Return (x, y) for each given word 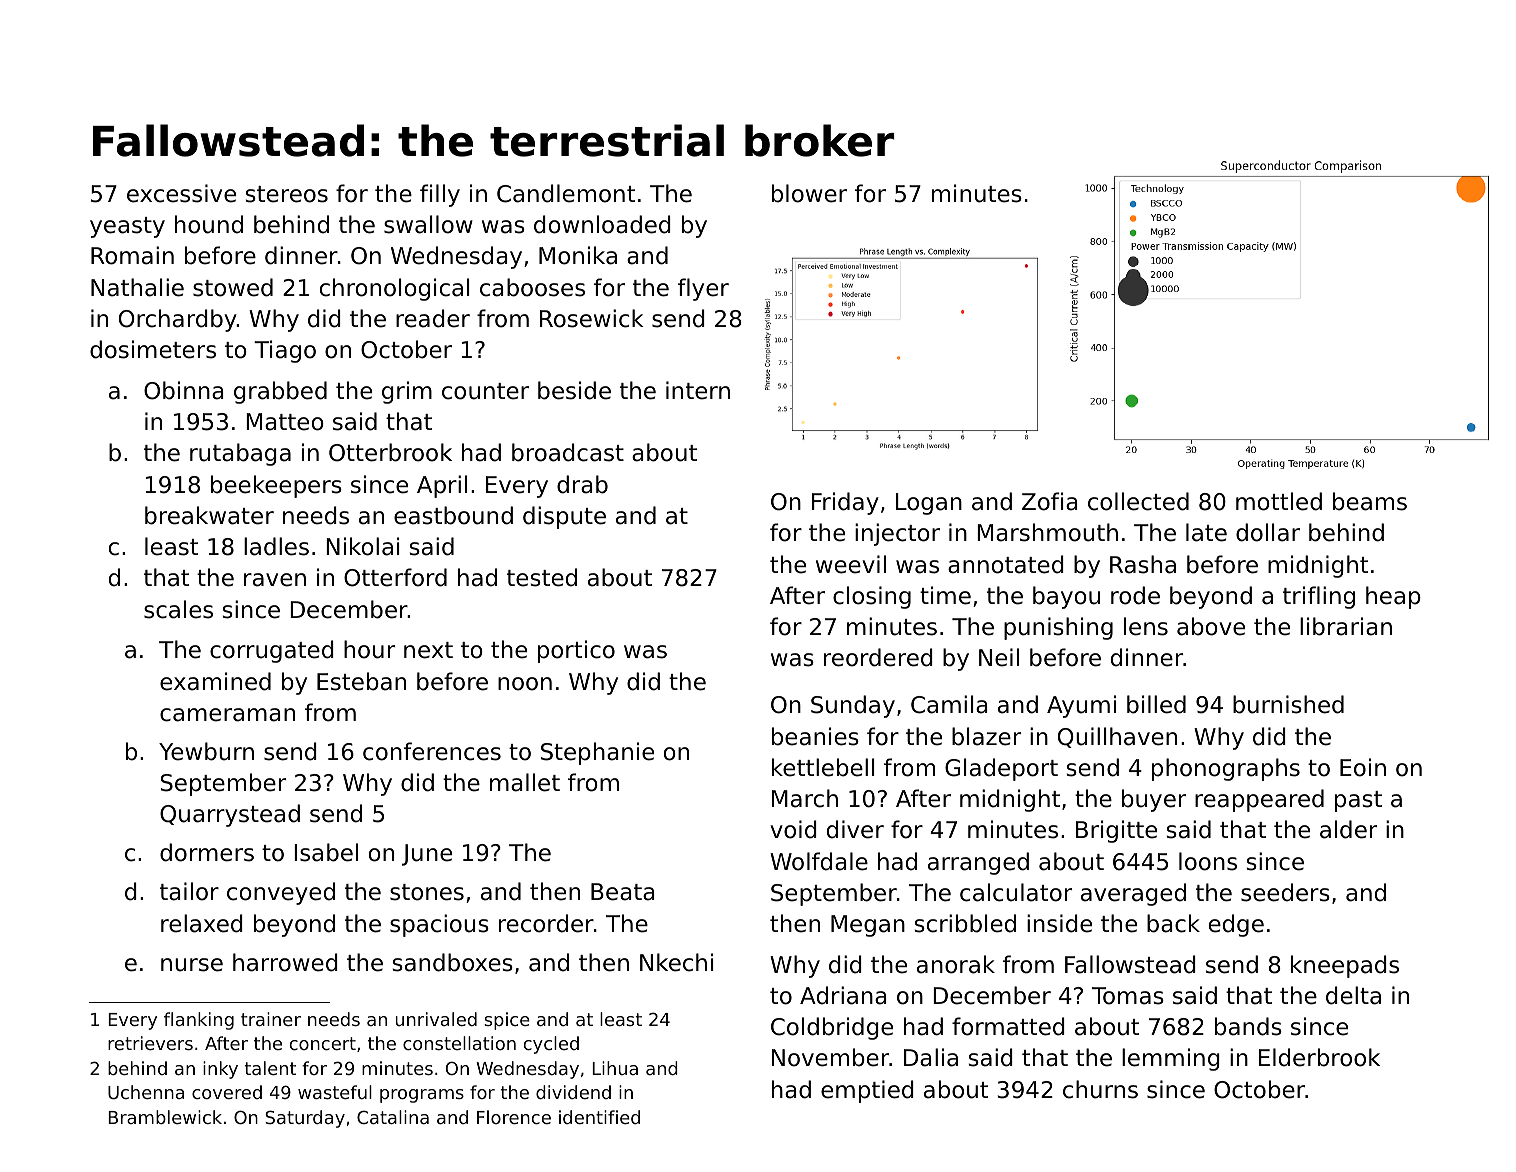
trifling (1319, 597)
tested (542, 577)
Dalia (931, 1057)
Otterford (395, 577)
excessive (181, 193)
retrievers (150, 1043)
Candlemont (566, 193)
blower (809, 193)
